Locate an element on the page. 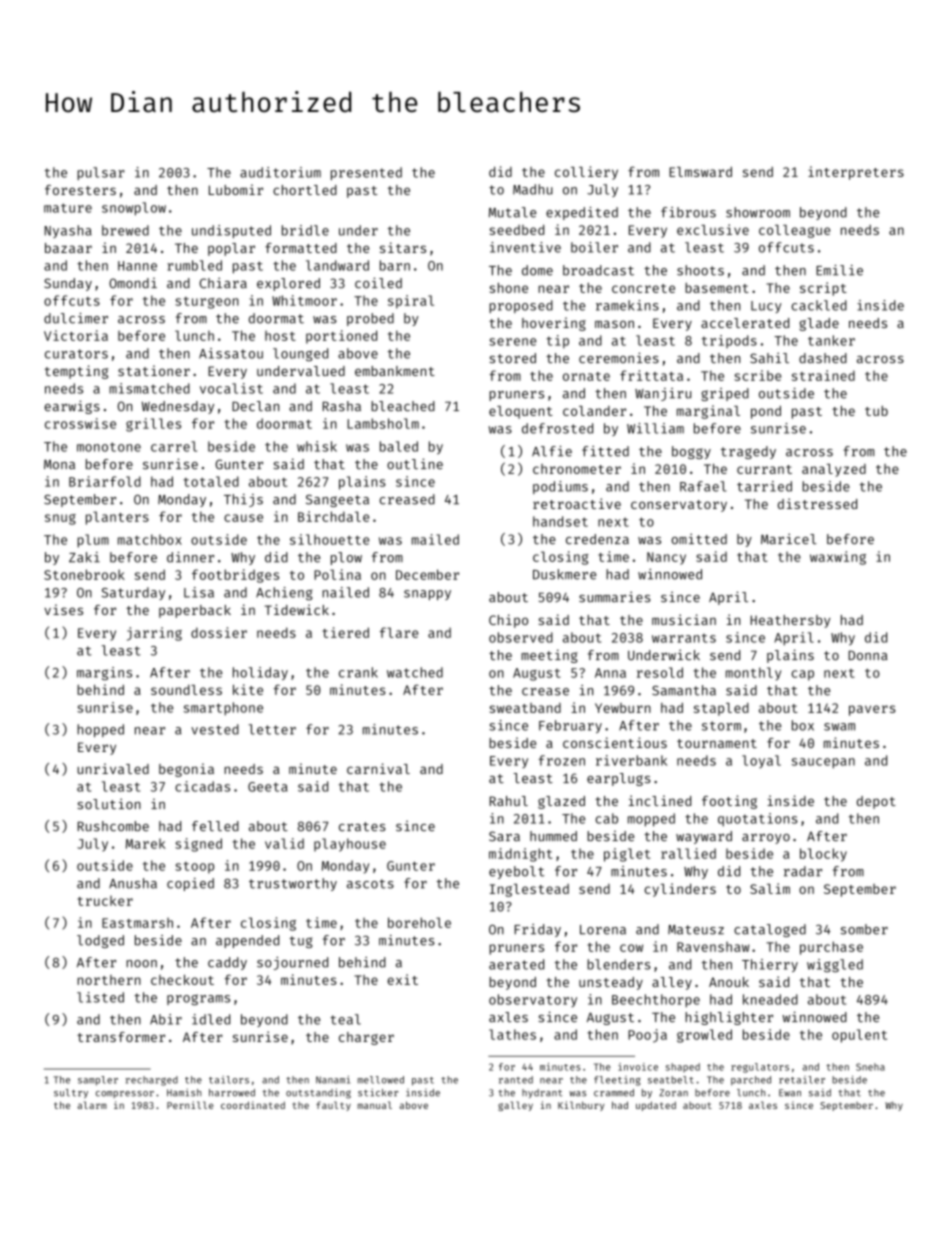 The width and height of the document is (952, 1233). currant is located at coordinates (764, 469).
